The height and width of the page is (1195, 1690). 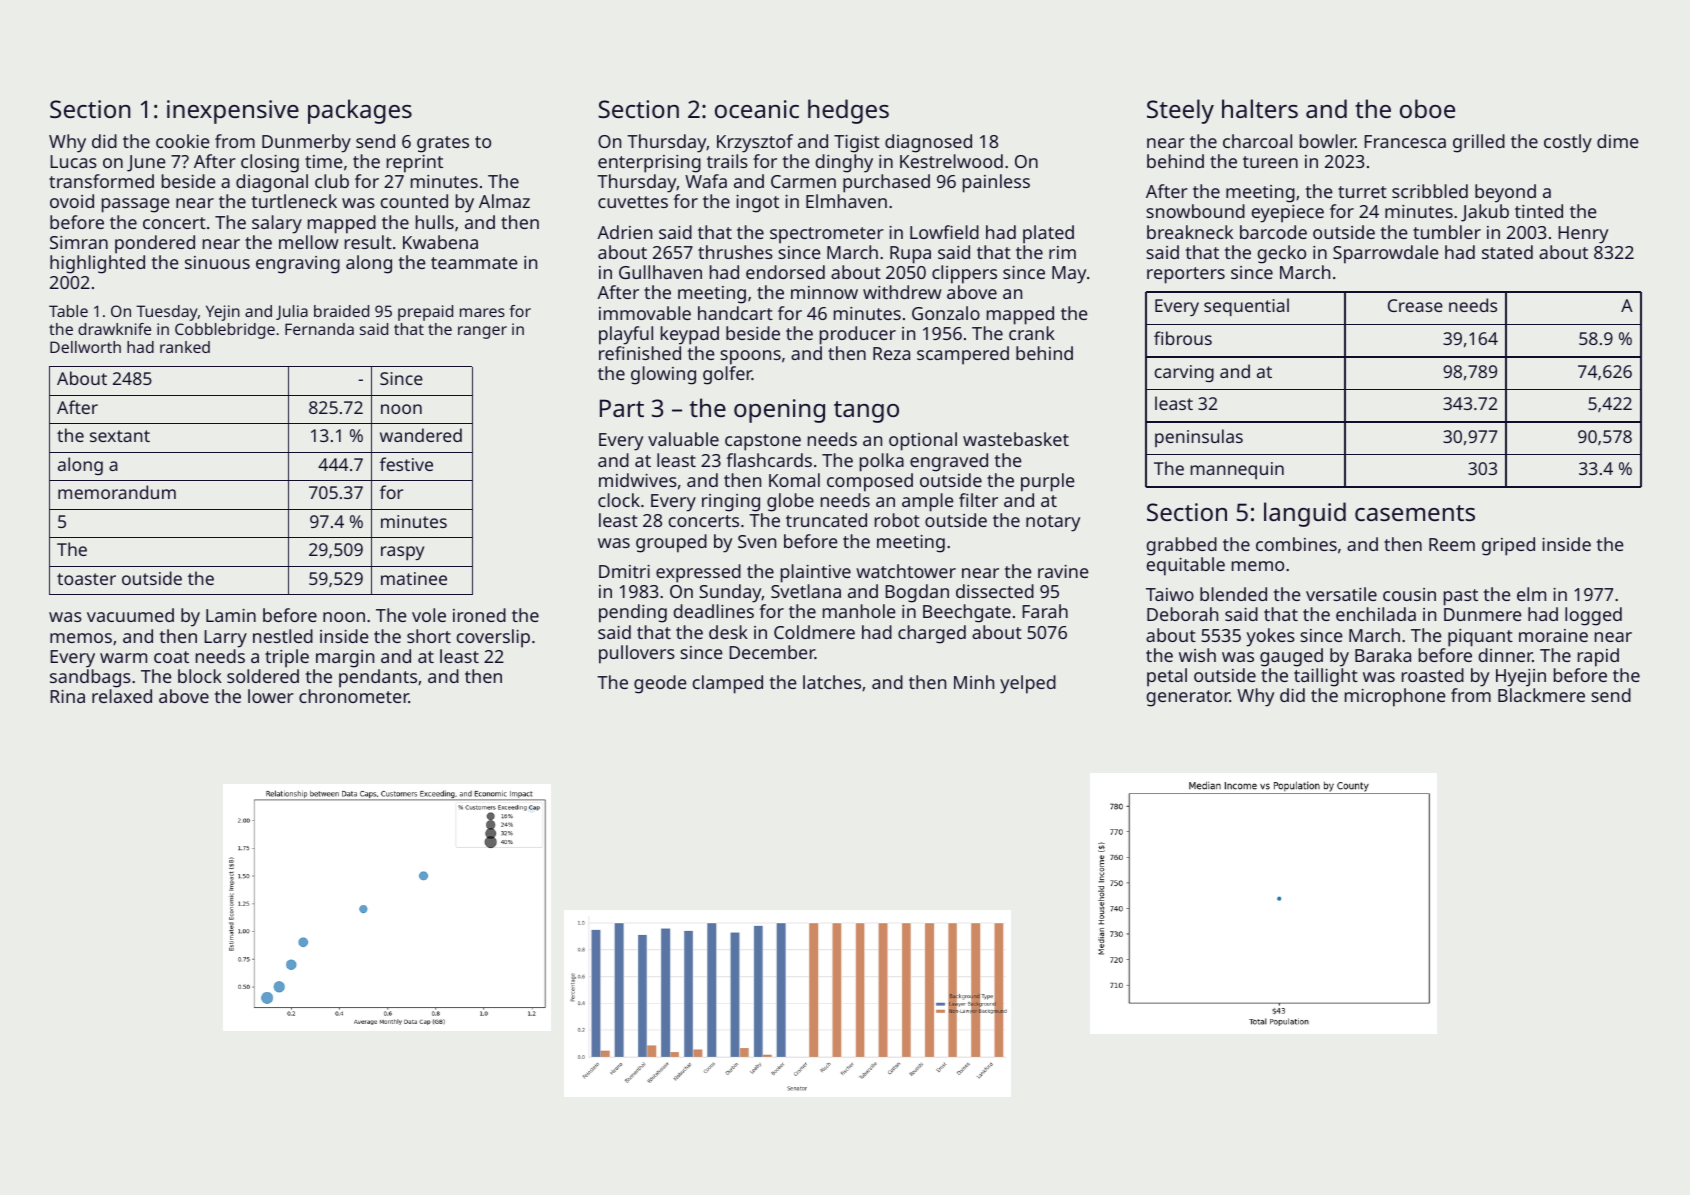 What do you see at coordinates (233, 112) in the page?
I see `inexpensive` at bounding box center [233, 112].
